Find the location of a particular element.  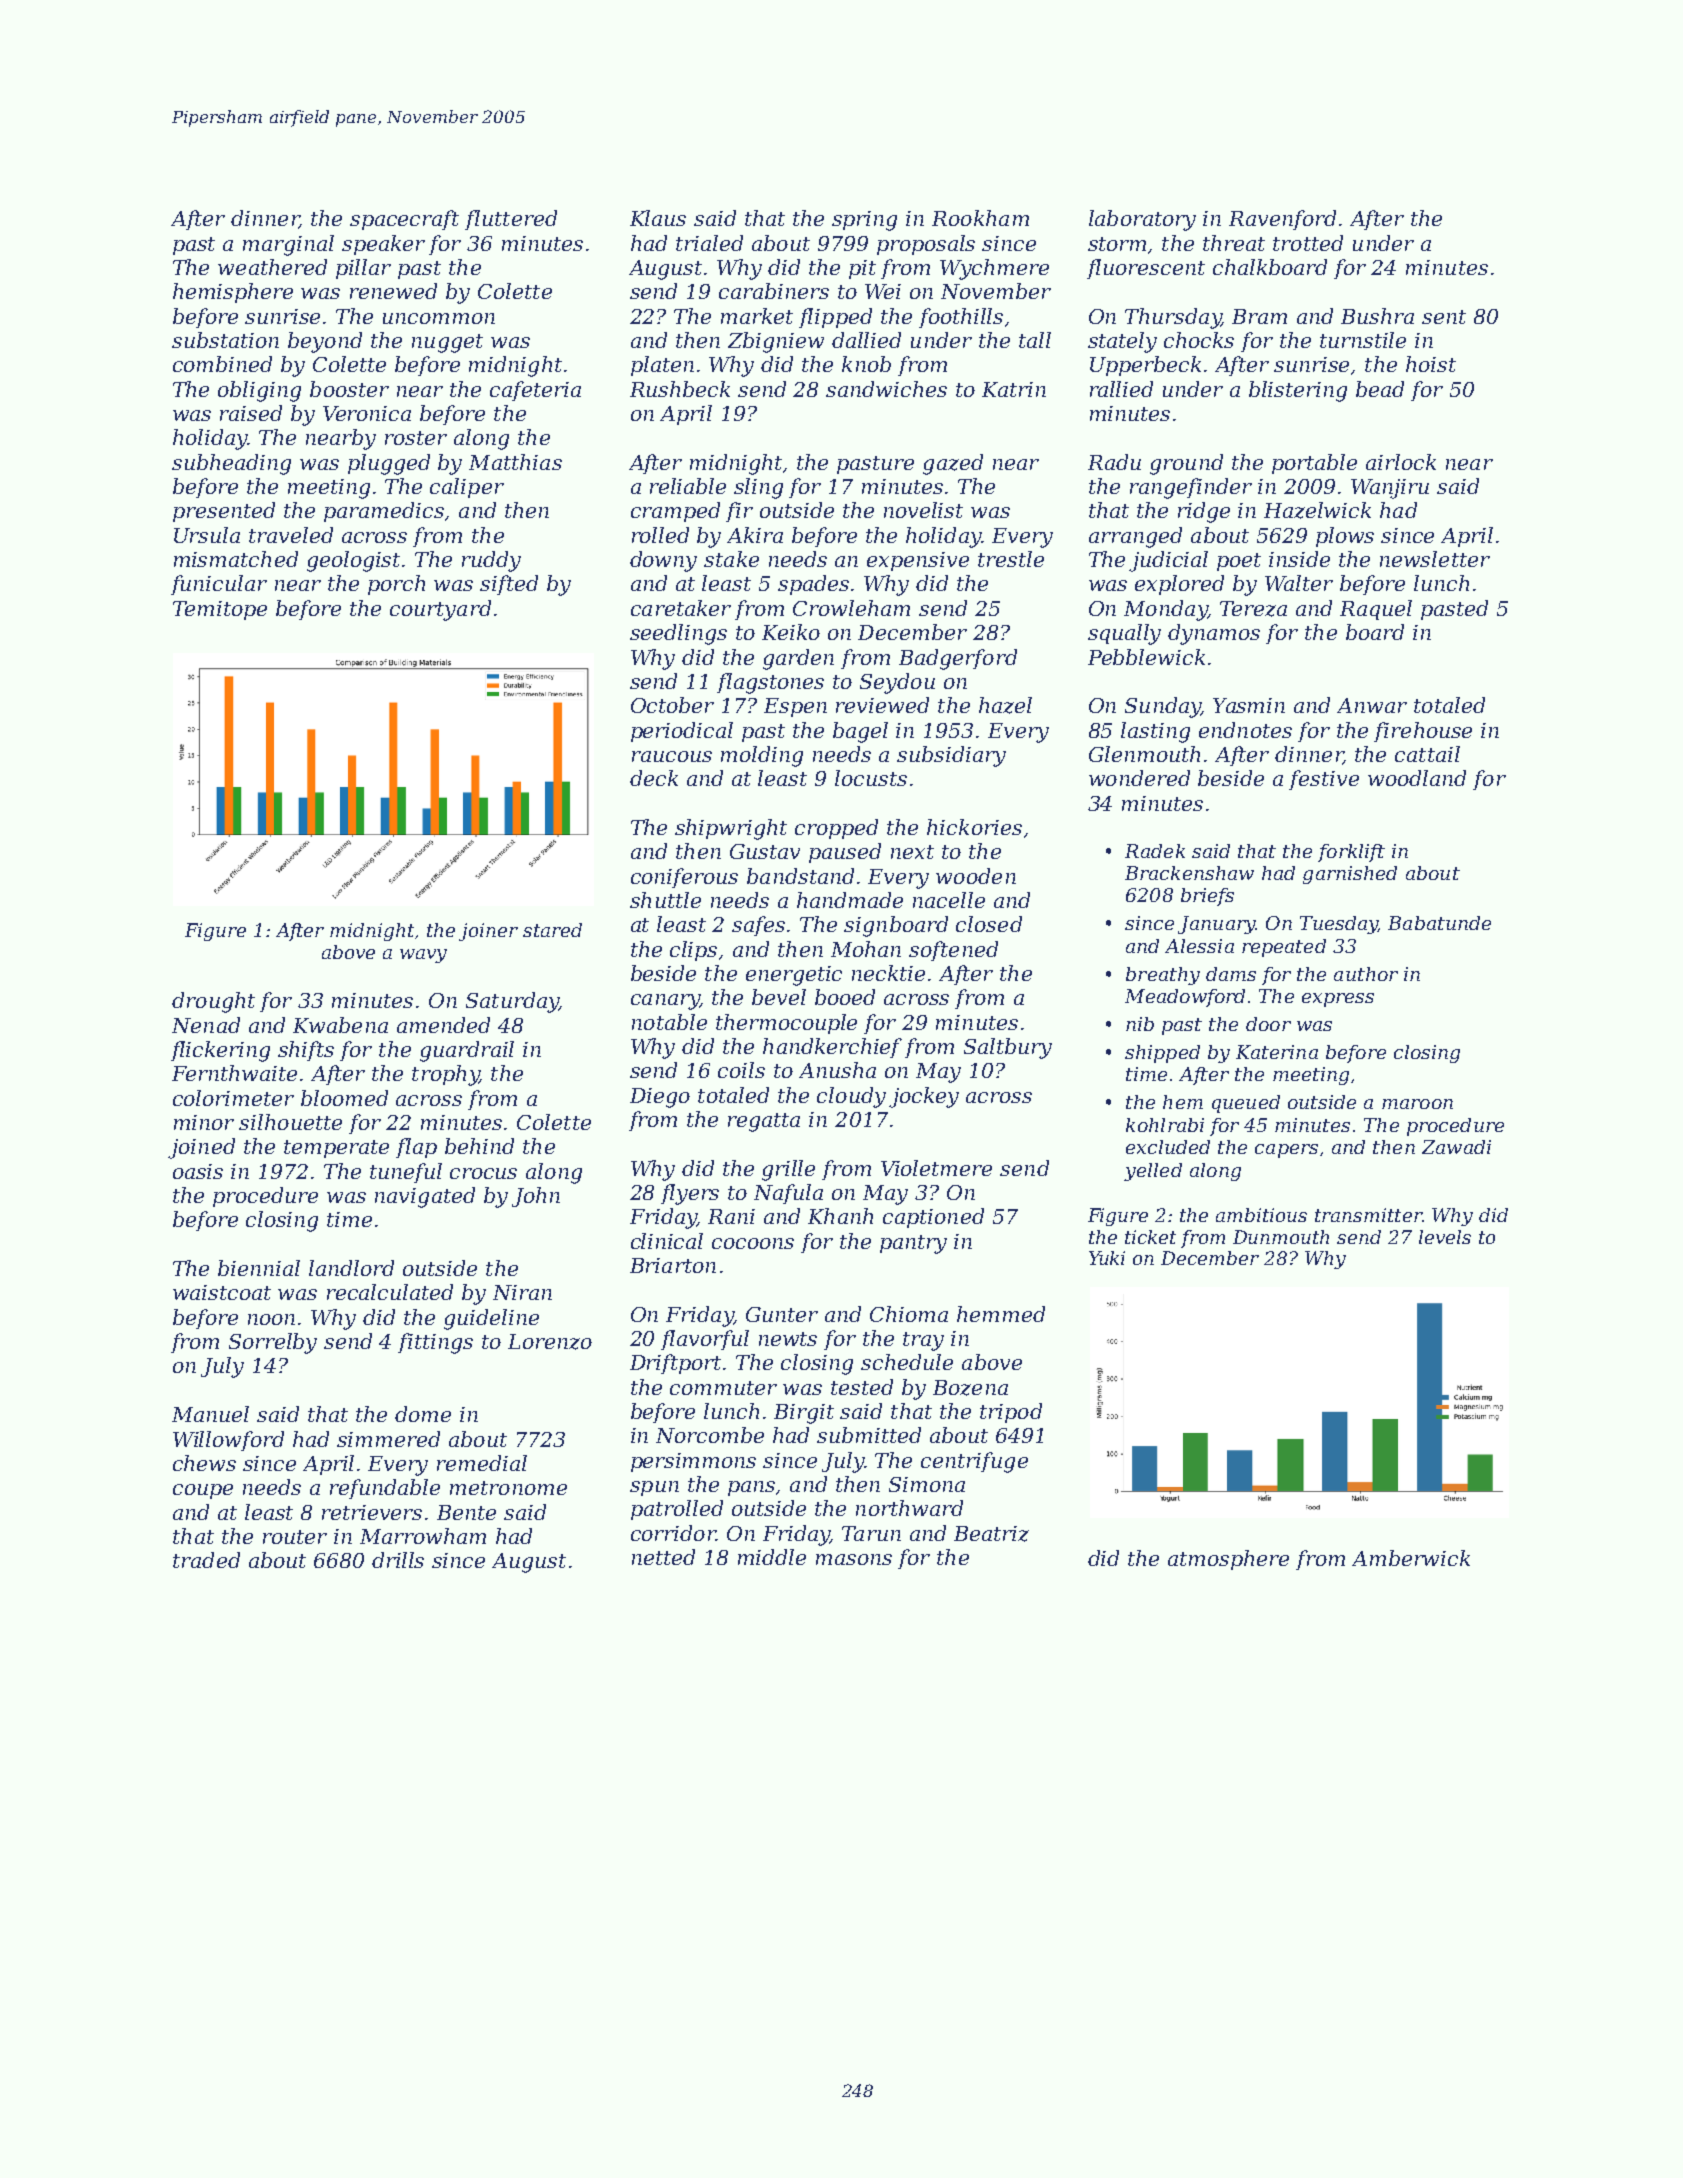

tripod is located at coordinates (1011, 1413).
